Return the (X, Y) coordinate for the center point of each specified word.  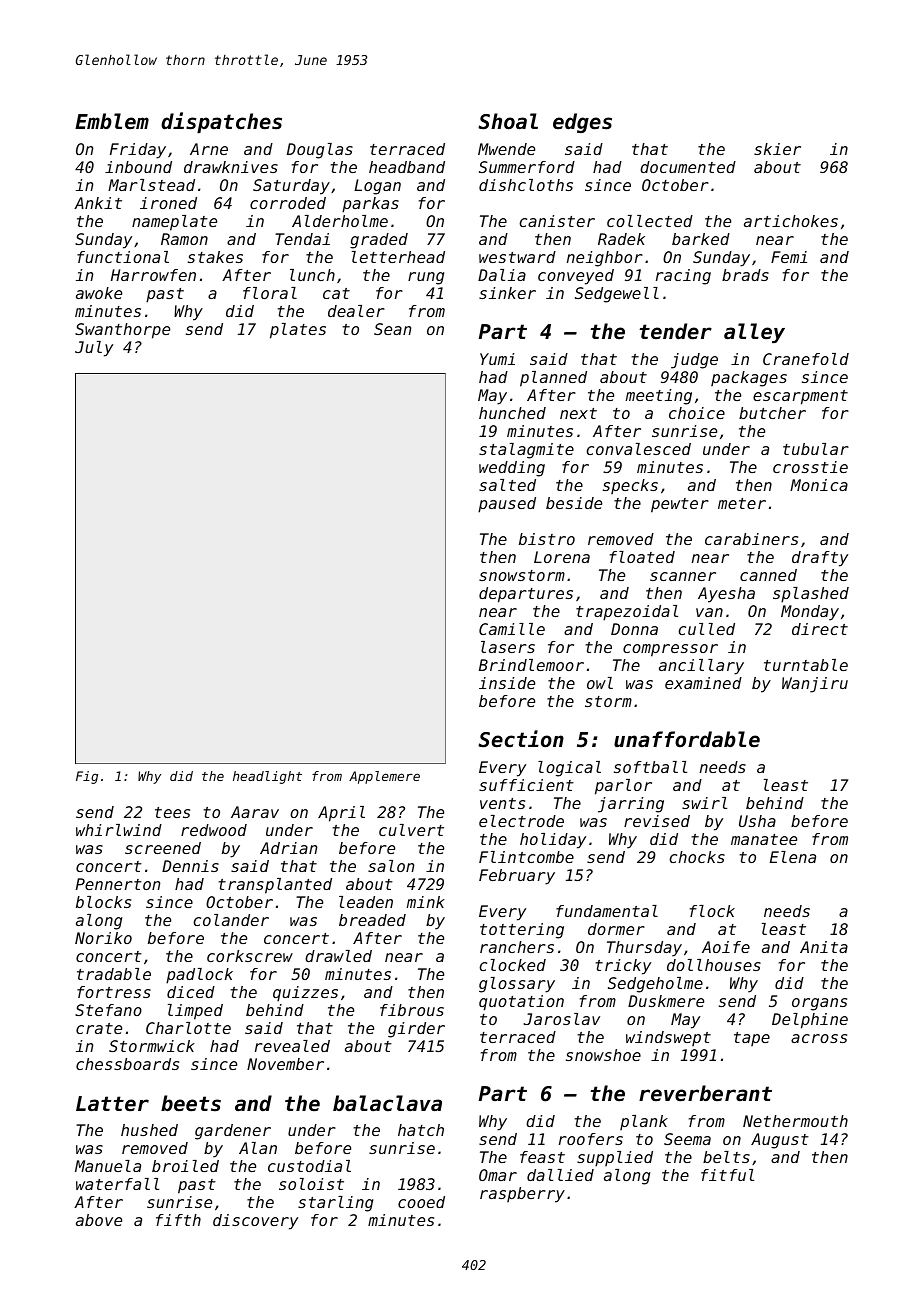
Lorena (562, 557)
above (99, 1220)
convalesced (638, 449)
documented (688, 167)
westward (517, 257)
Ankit (98, 203)
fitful (727, 1175)
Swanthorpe (122, 331)
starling (335, 1204)
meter (742, 503)
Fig (87, 777)
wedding (512, 469)
